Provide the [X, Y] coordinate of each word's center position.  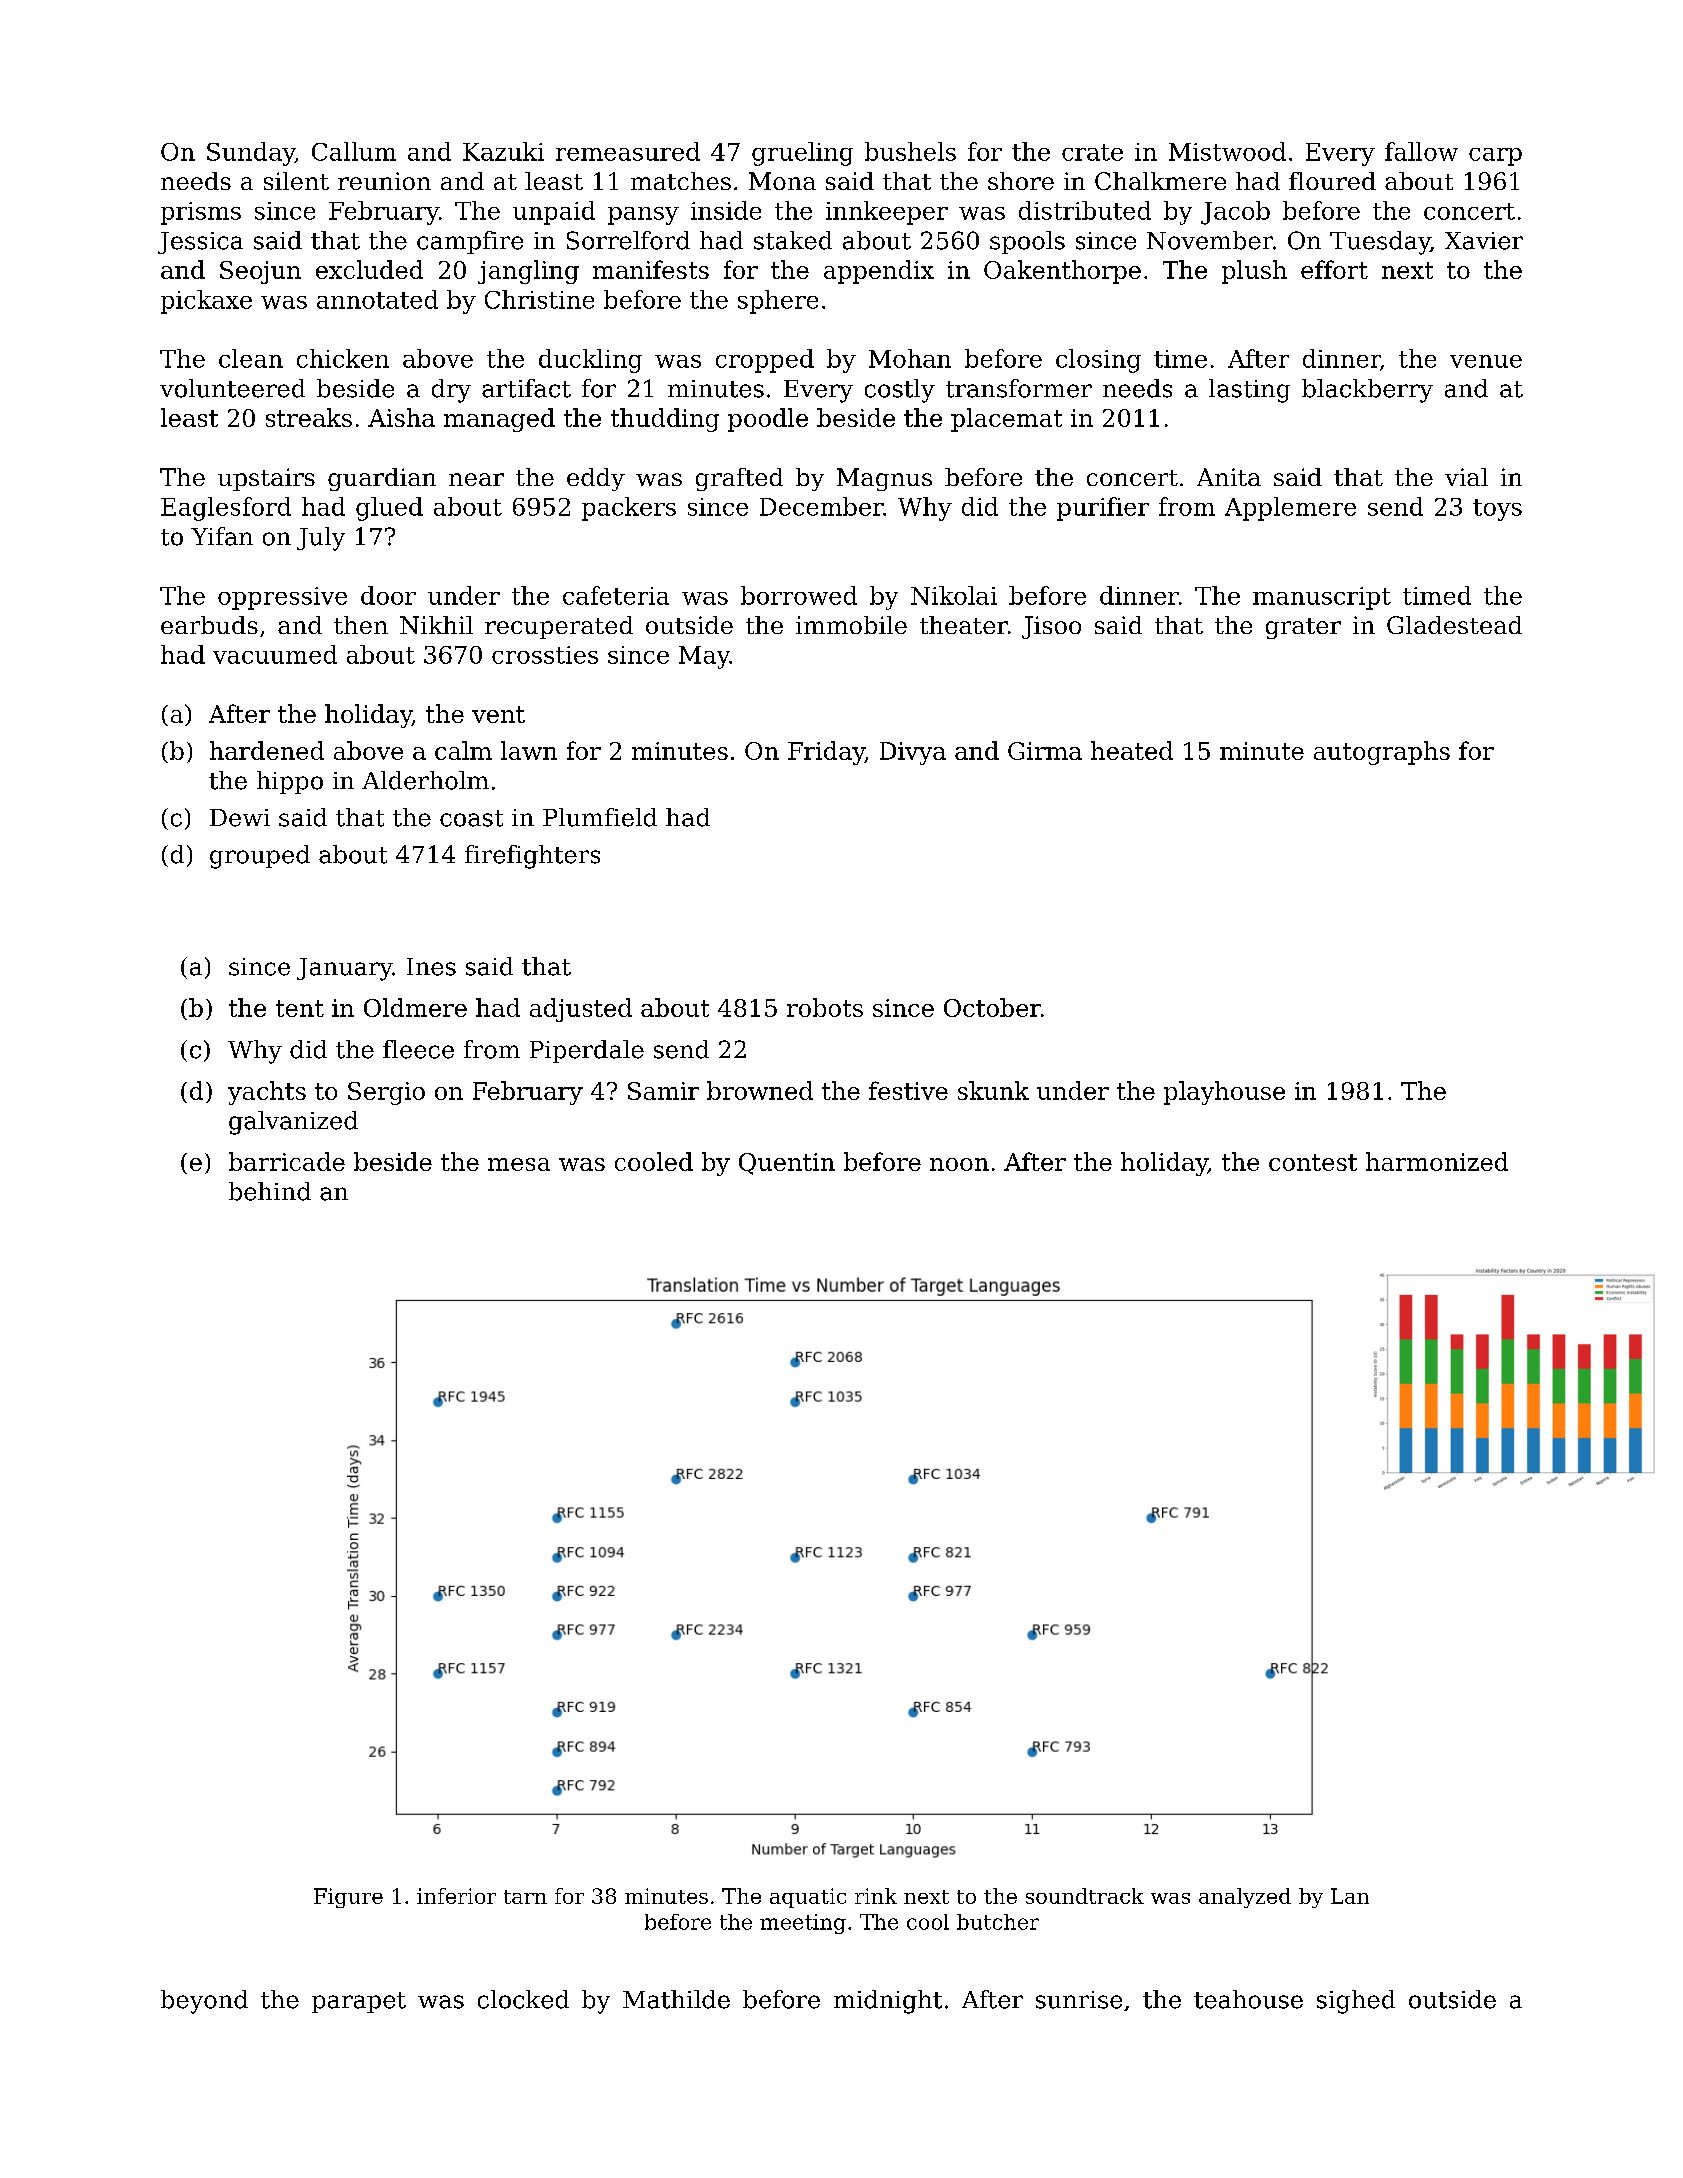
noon [959, 1164]
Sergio [386, 1093]
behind [270, 1191]
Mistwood [1227, 151]
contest [1313, 1162]
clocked [523, 1999]
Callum [354, 151]
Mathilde [676, 1999]
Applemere [1290, 509]
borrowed [799, 595]
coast [471, 818]
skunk [993, 1090]
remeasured [628, 151]
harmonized [1437, 1161]
